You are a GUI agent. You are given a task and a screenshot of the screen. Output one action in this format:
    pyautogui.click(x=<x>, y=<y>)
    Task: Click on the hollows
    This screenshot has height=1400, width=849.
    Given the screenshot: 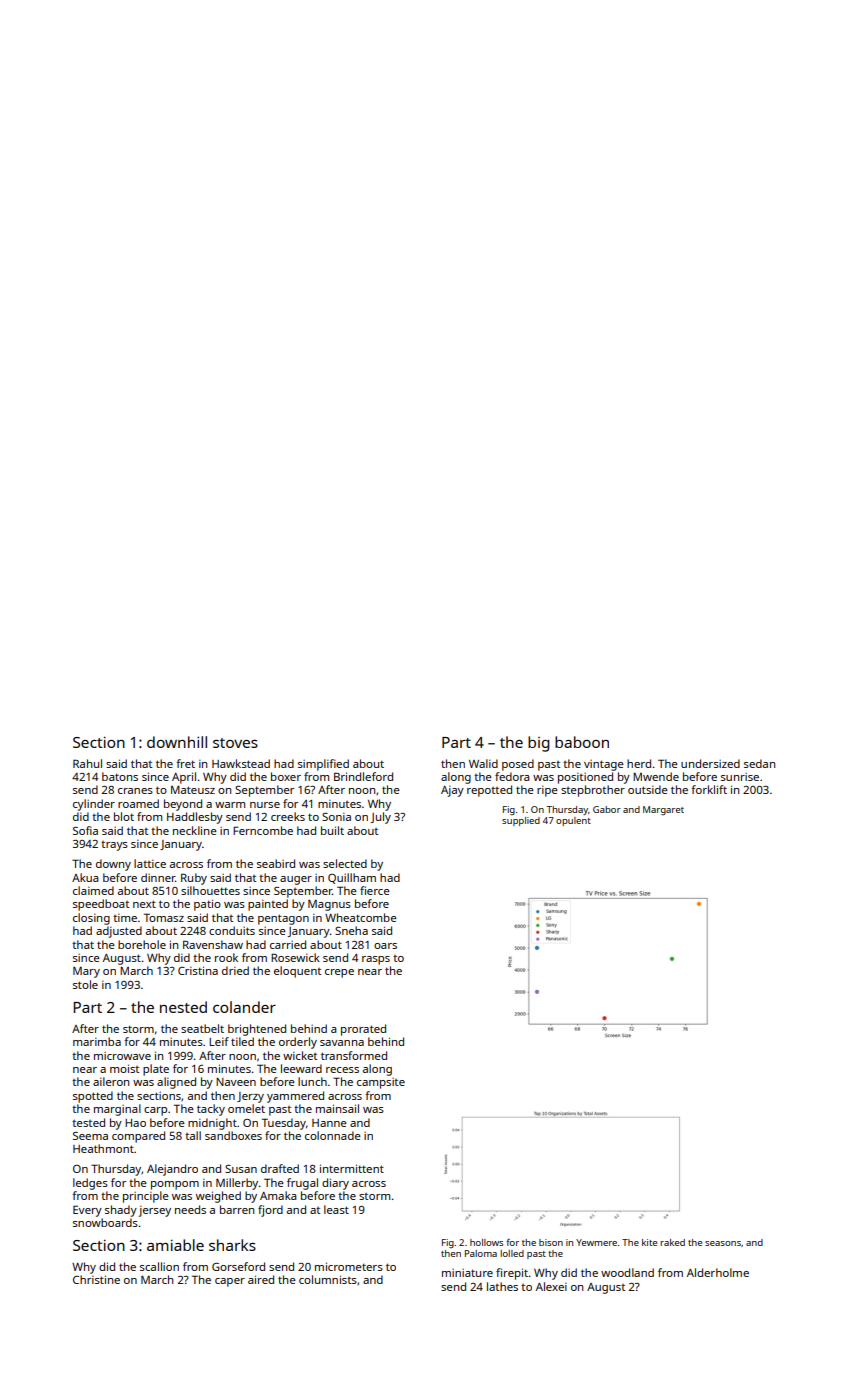 What is the action you would take?
    pyautogui.click(x=486, y=1242)
